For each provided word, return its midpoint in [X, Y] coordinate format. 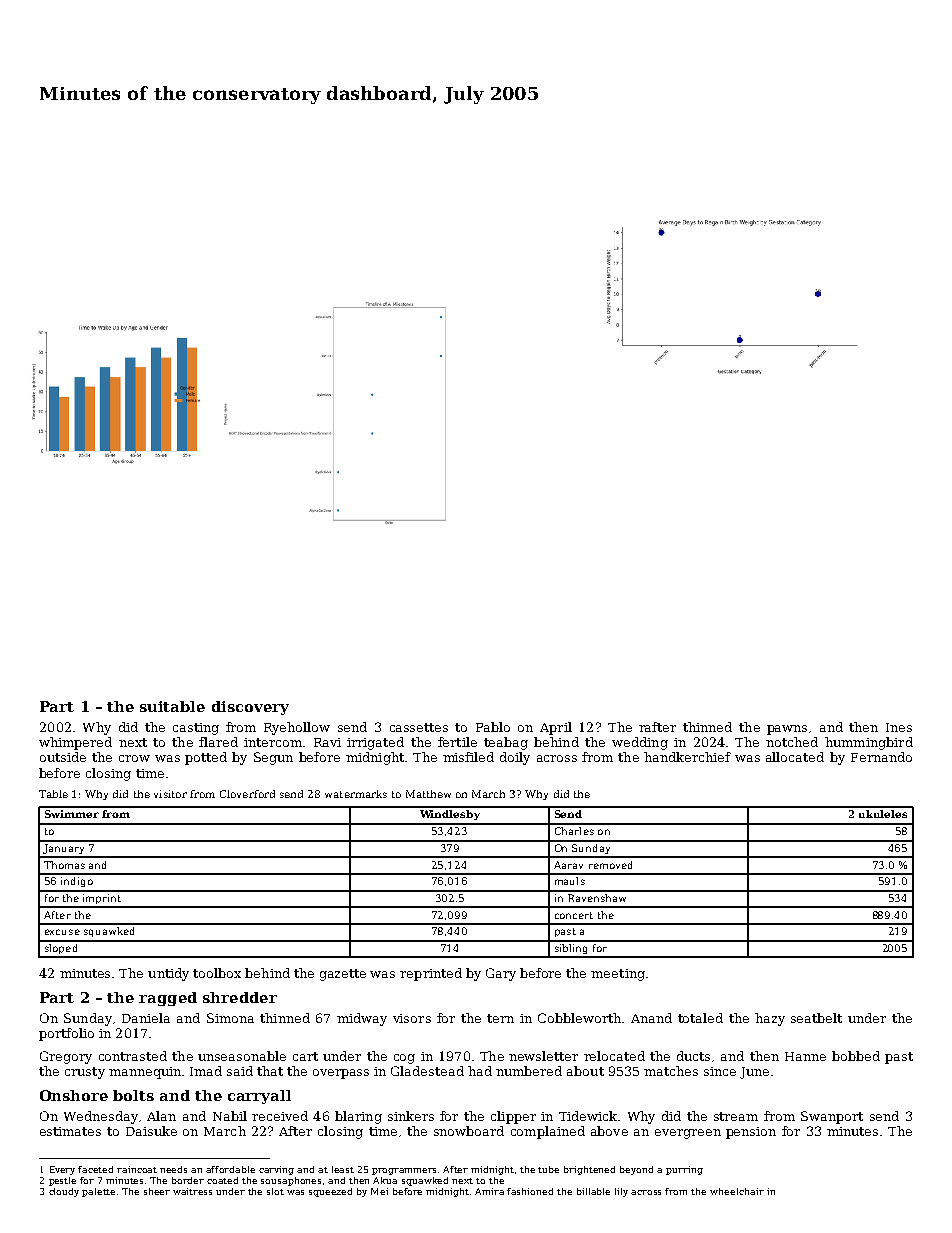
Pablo [493, 727]
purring [684, 1170]
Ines [899, 727]
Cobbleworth [579, 1018]
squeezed [330, 1192]
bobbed [856, 1056]
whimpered [75, 743]
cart [305, 1056]
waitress [192, 1191]
